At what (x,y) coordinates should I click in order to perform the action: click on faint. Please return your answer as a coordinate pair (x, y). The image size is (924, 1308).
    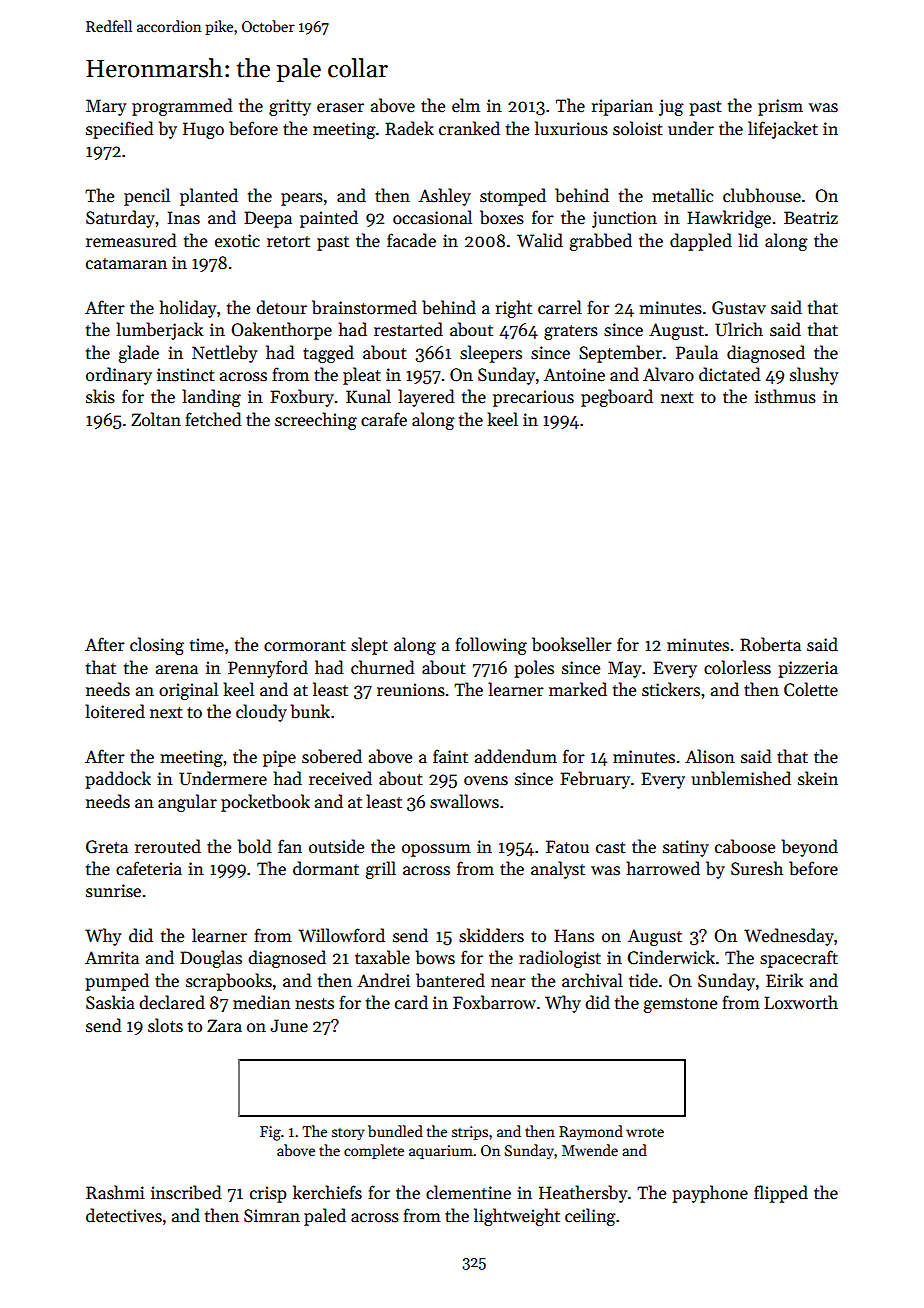
    Looking at the image, I should click on (450, 756).
